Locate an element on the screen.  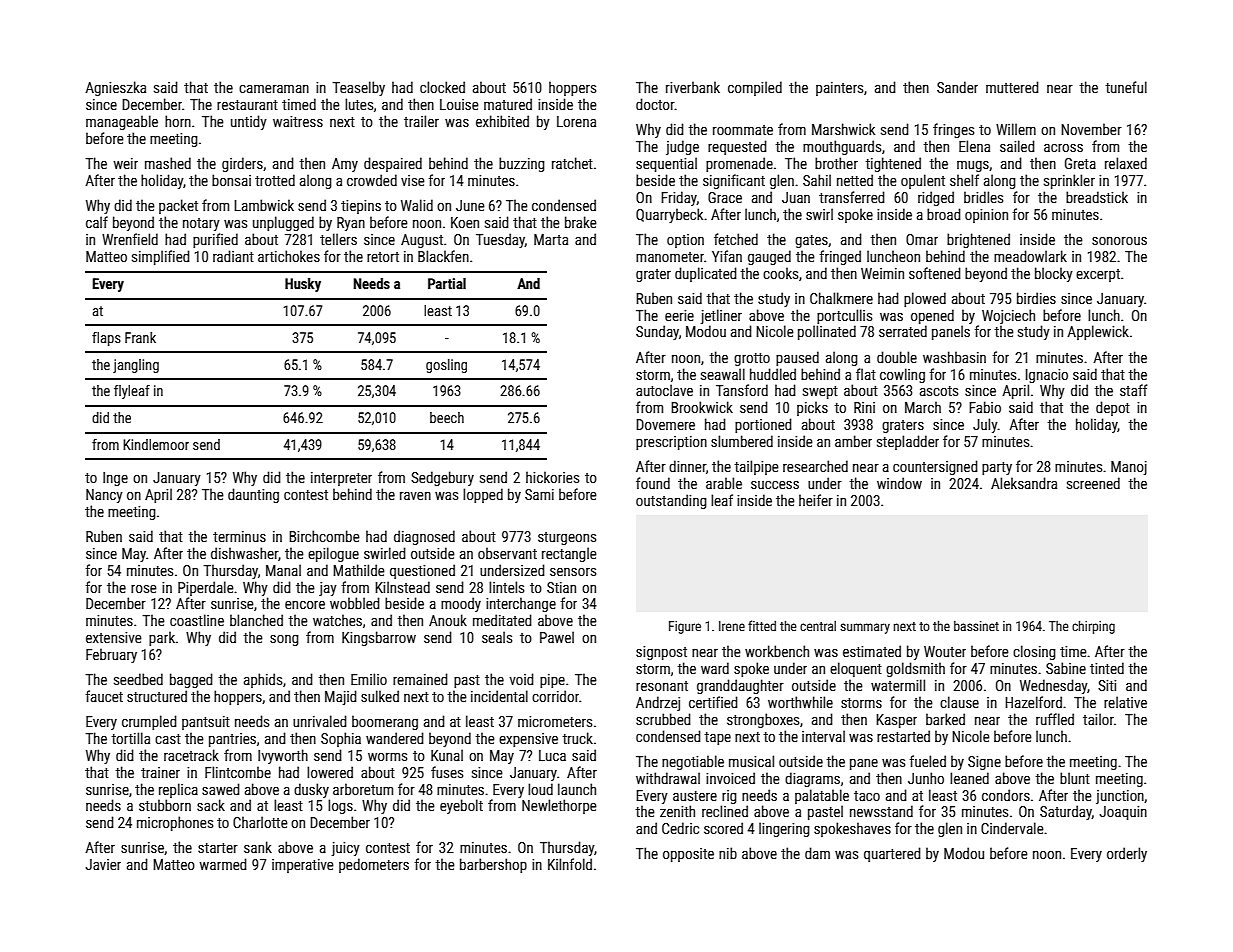
interpreter is located at coordinates (341, 479).
